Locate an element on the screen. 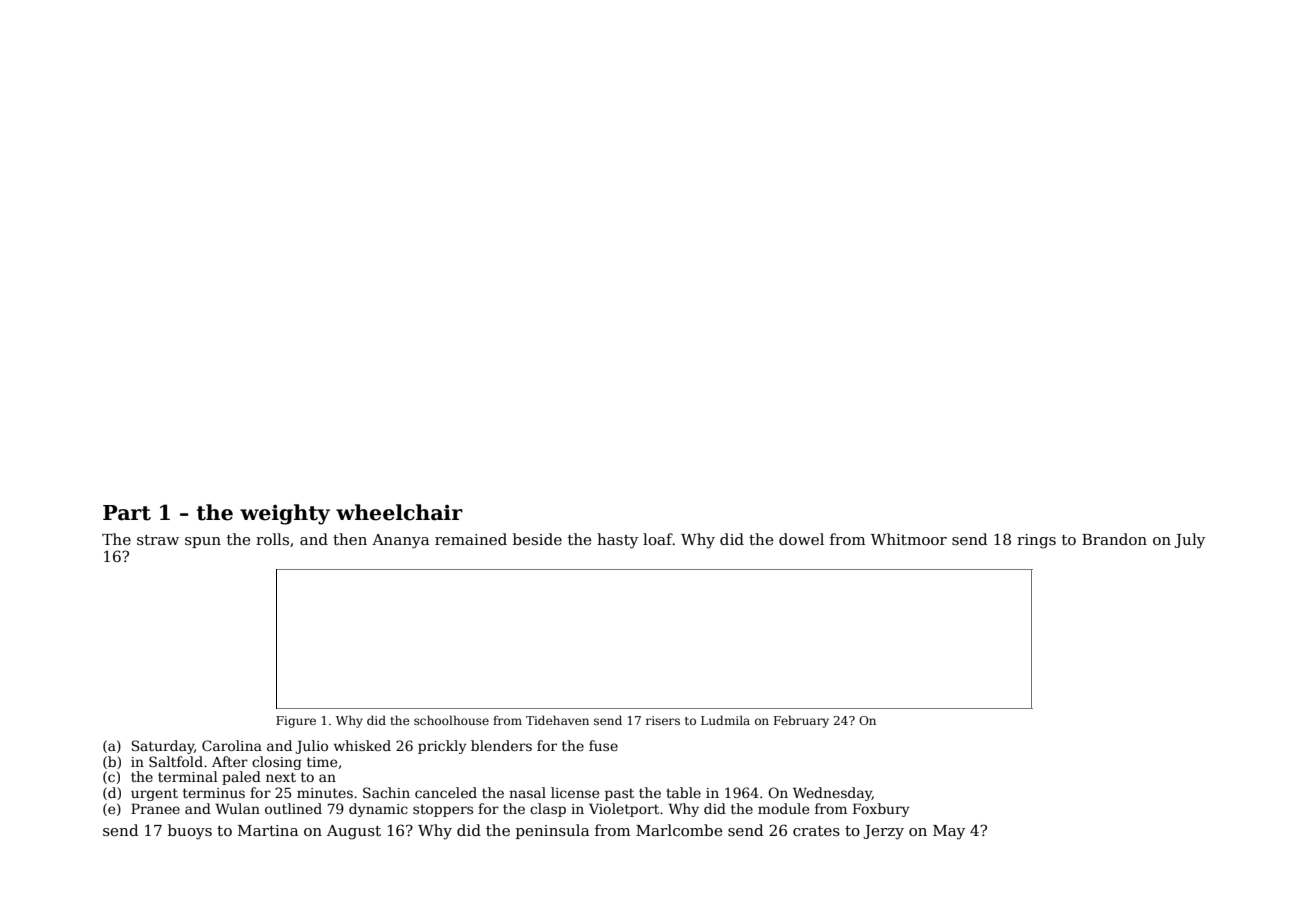 This screenshot has width=1308, height=924. weighty is located at coordinates (285, 514).
